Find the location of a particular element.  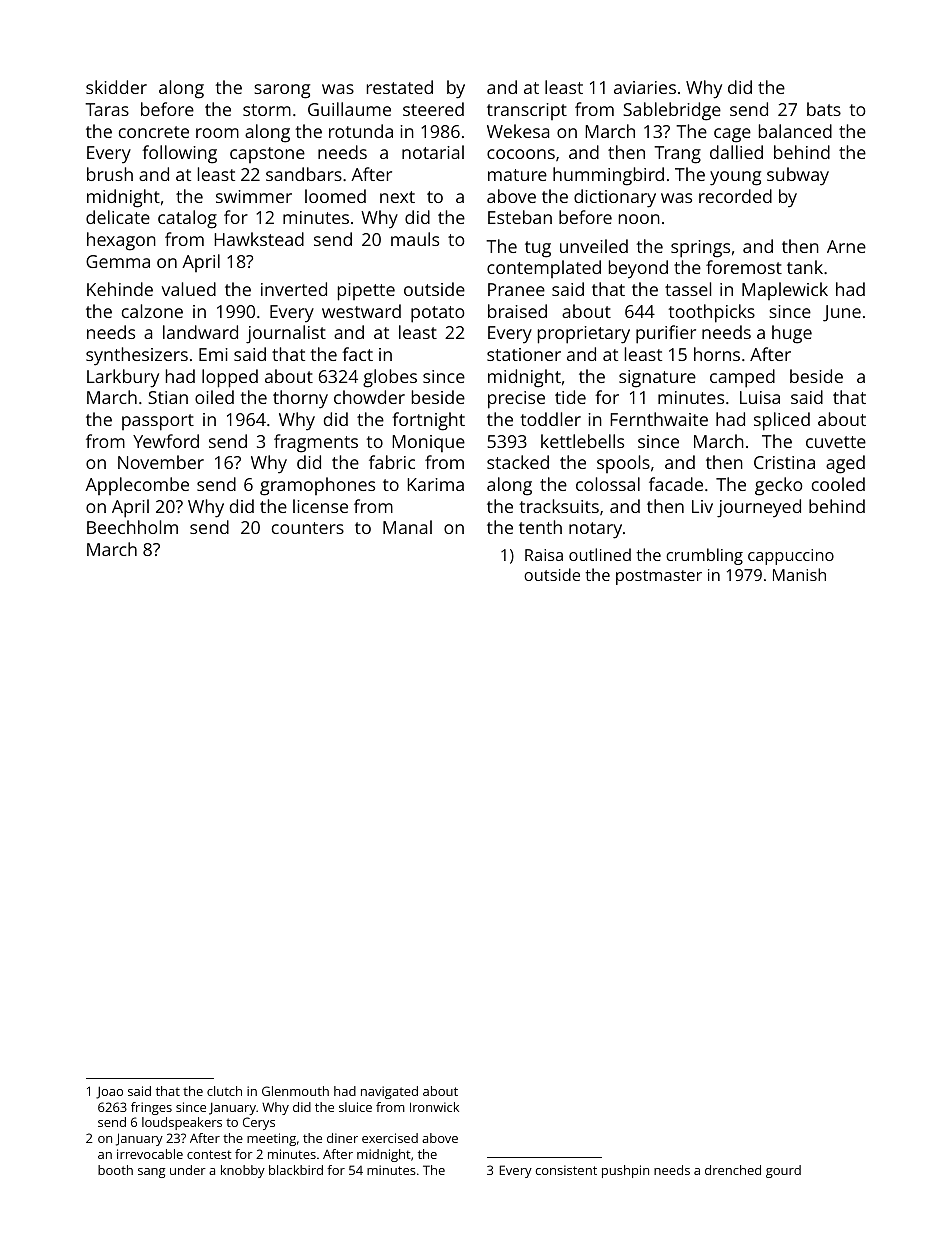

outlined is located at coordinates (600, 554).
